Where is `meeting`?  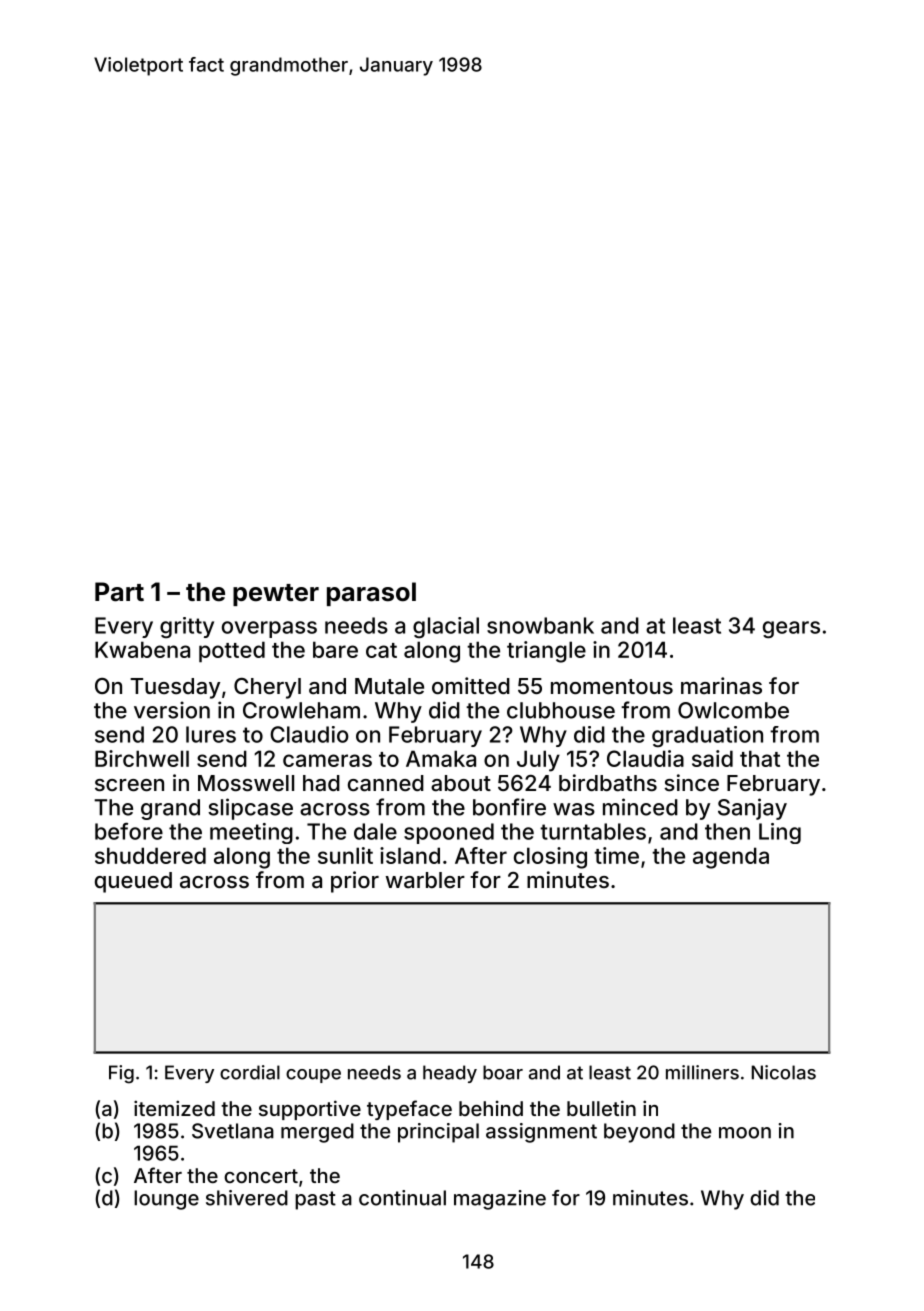
meeting is located at coordinates (251, 833).
